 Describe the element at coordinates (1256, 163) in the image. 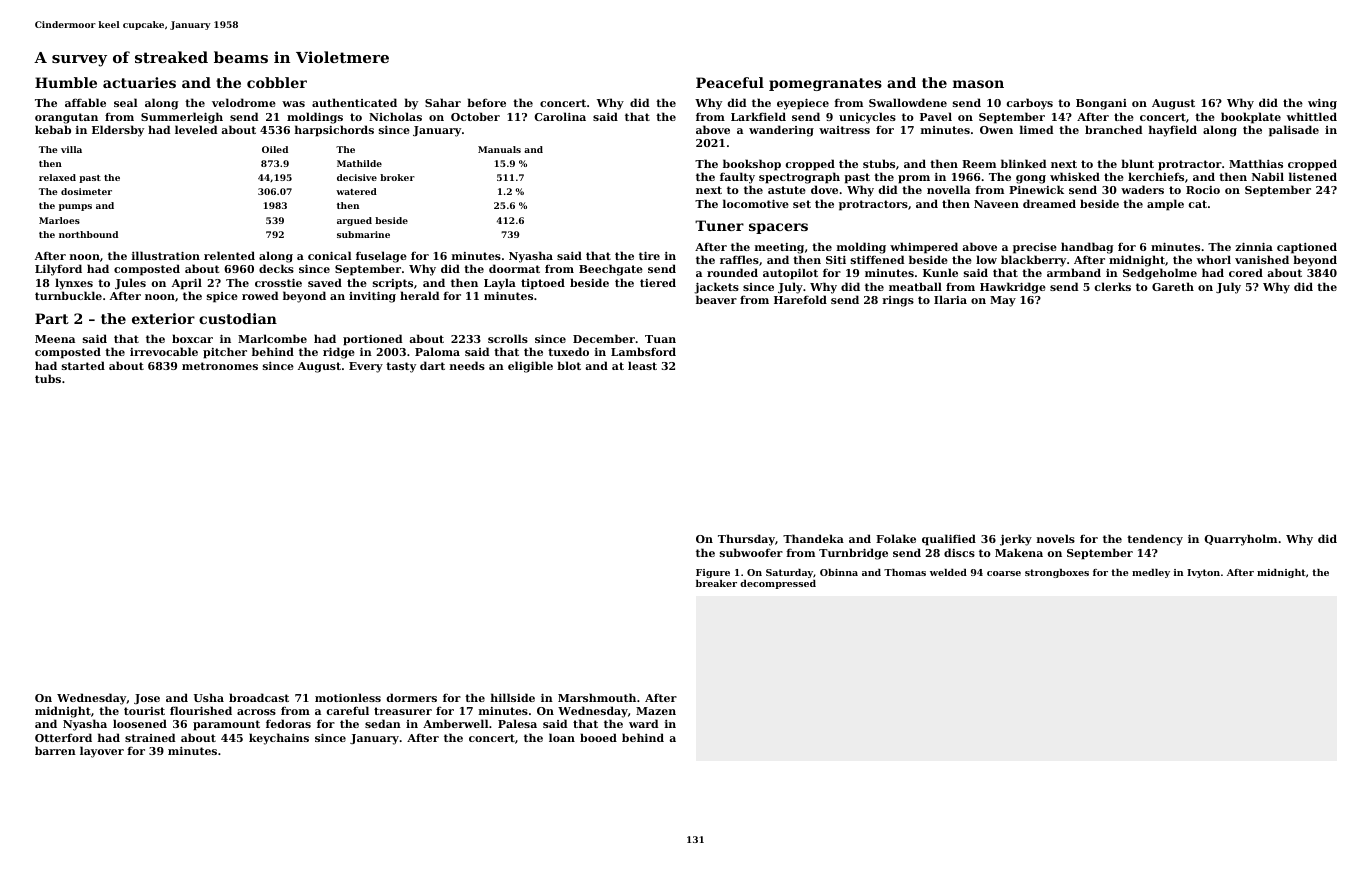

I see `Matthias` at that location.
